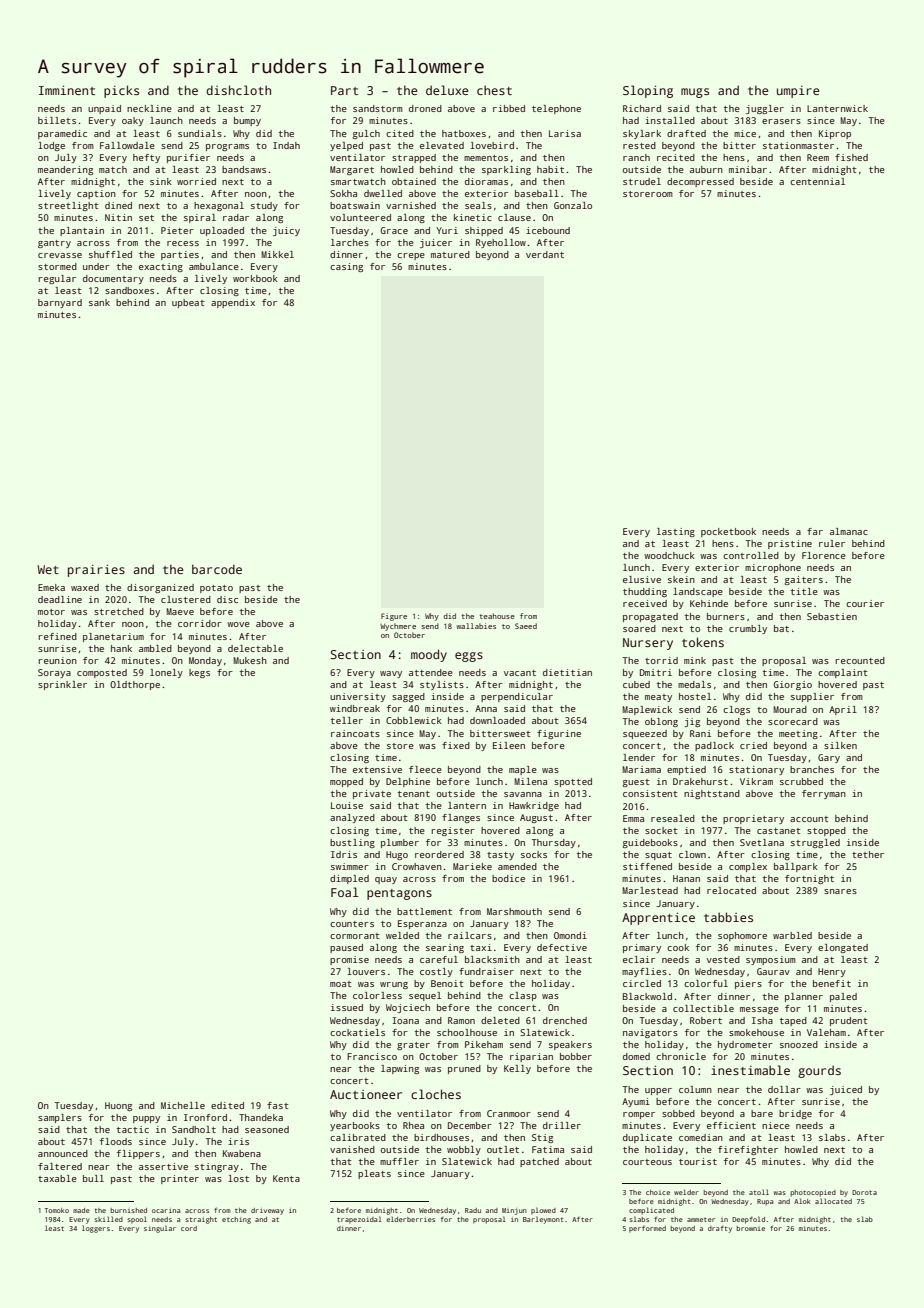  What do you see at coordinates (346, 948) in the screenshot?
I see `paused` at bounding box center [346, 948].
